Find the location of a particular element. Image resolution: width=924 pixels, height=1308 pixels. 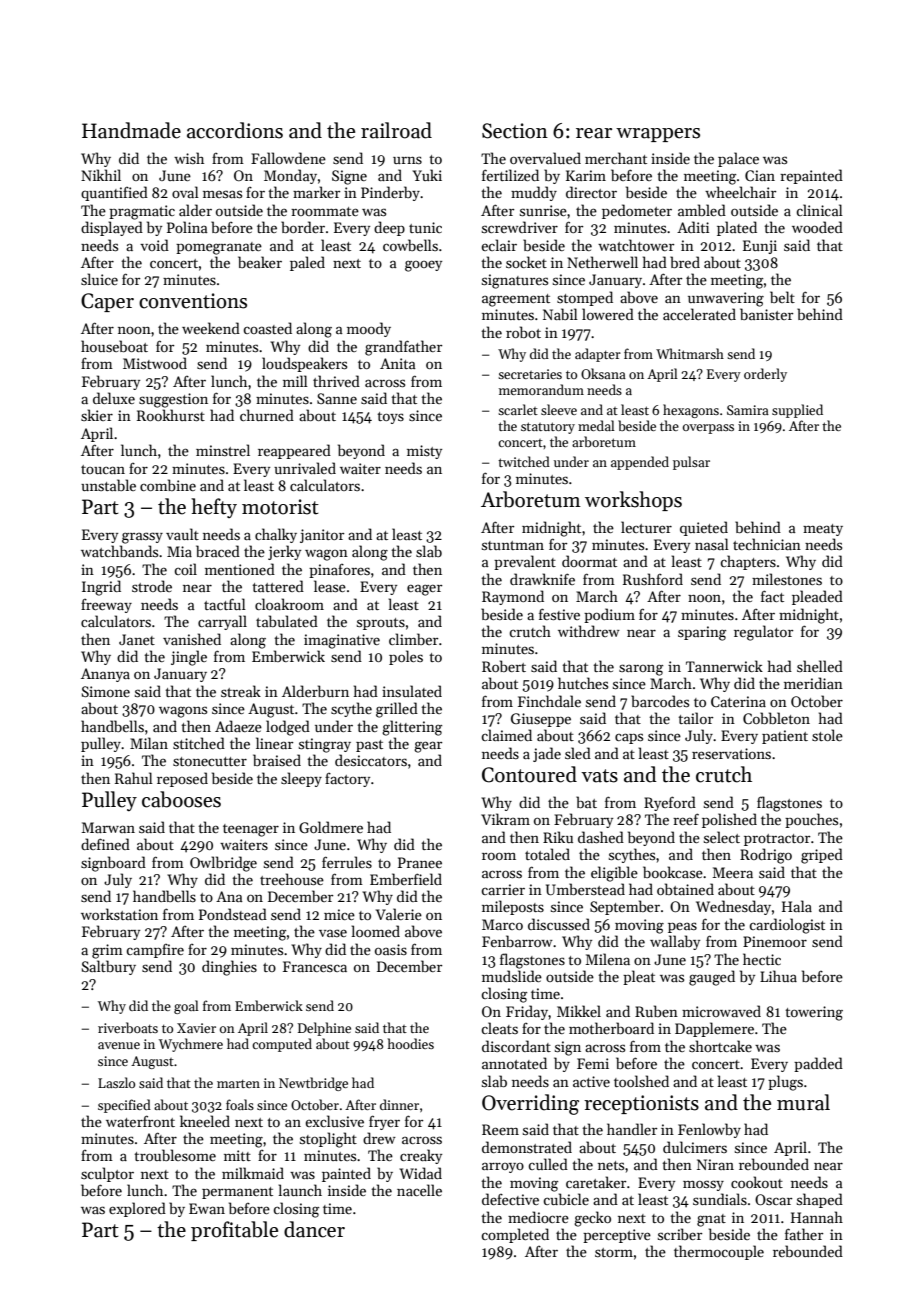

braised is located at coordinates (277, 760).
